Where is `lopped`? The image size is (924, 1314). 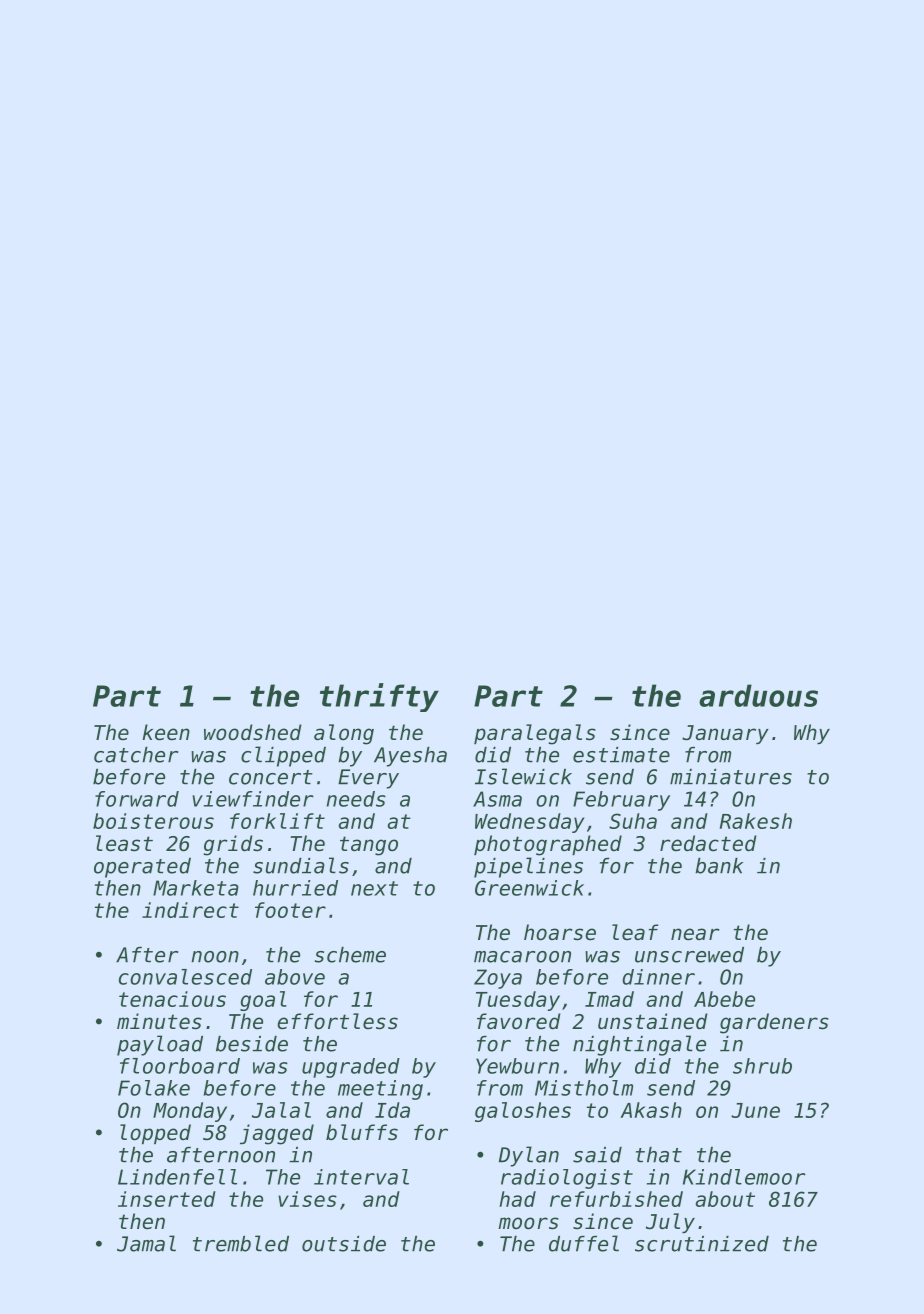 lopped is located at coordinates (155, 1134).
